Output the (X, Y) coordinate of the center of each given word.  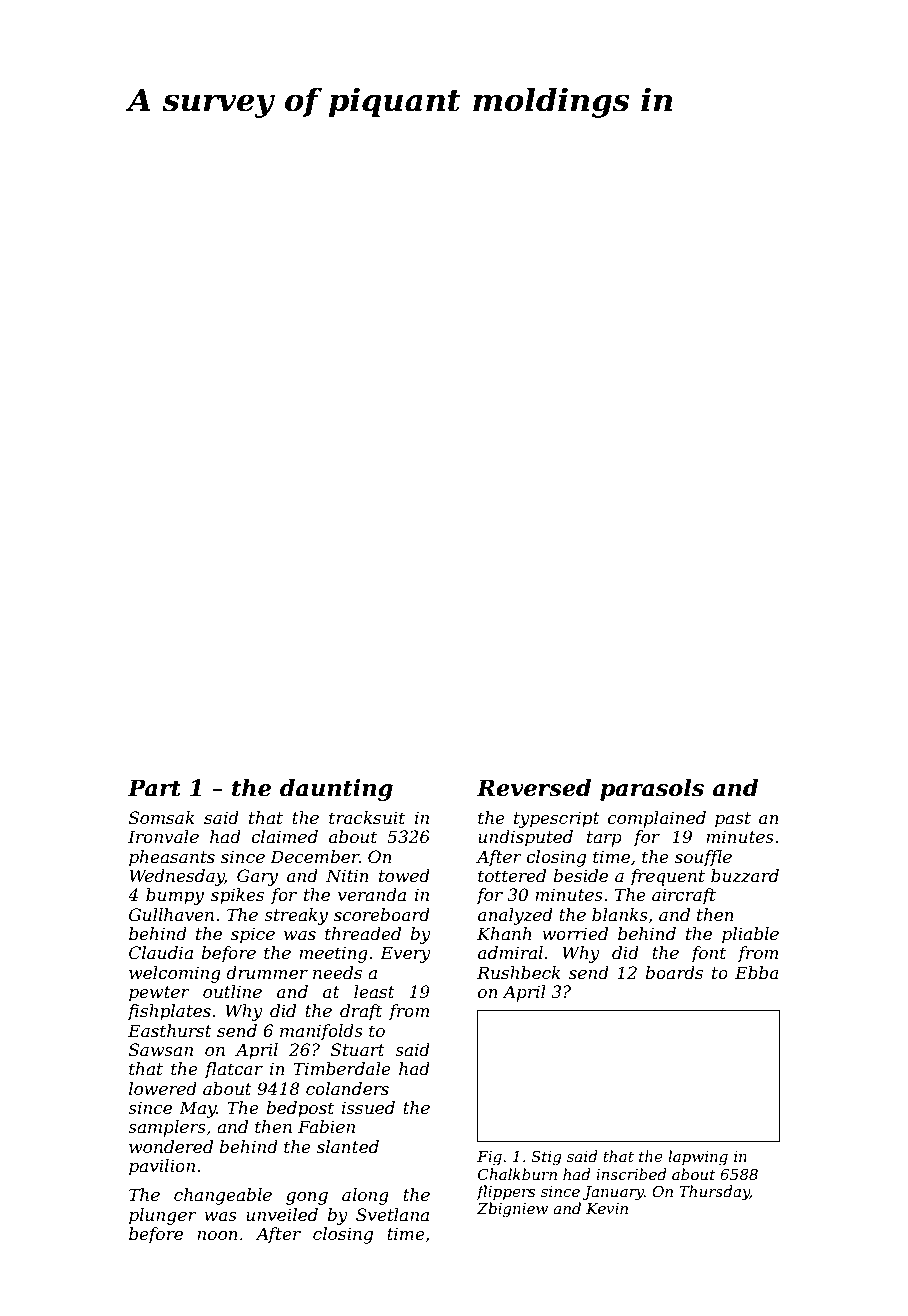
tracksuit (367, 817)
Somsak (162, 817)
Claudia (161, 952)
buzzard (745, 876)
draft (361, 1012)
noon (217, 1235)
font (708, 954)
